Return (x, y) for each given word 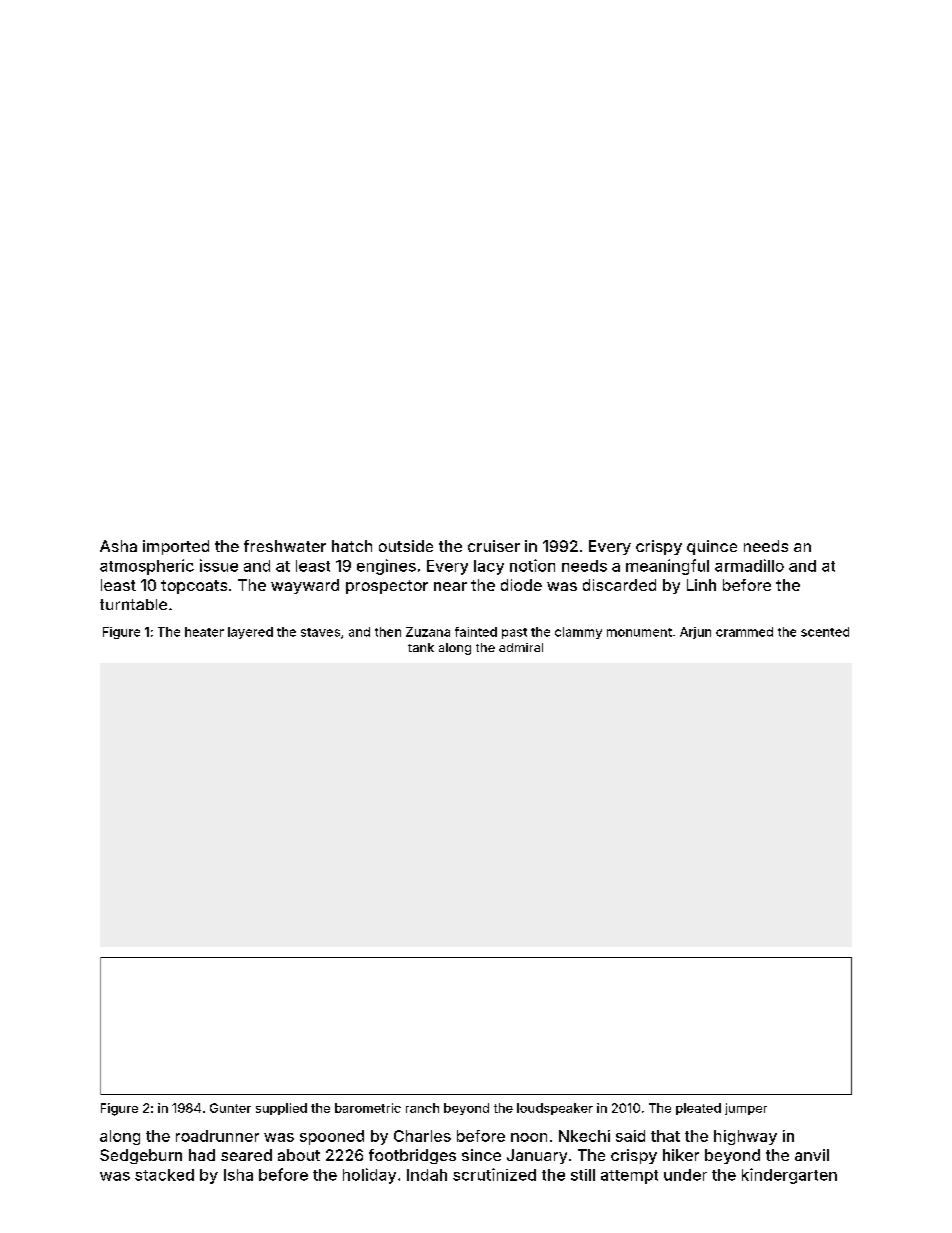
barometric (368, 1108)
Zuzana (428, 632)
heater (204, 632)
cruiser (494, 546)
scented (825, 632)
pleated (698, 1109)
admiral (521, 647)
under (685, 1175)
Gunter (230, 1108)
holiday (369, 1176)
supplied (281, 1109)
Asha (118, 546)
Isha (238, 1175)
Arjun (695, 633)
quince (712, 547)
